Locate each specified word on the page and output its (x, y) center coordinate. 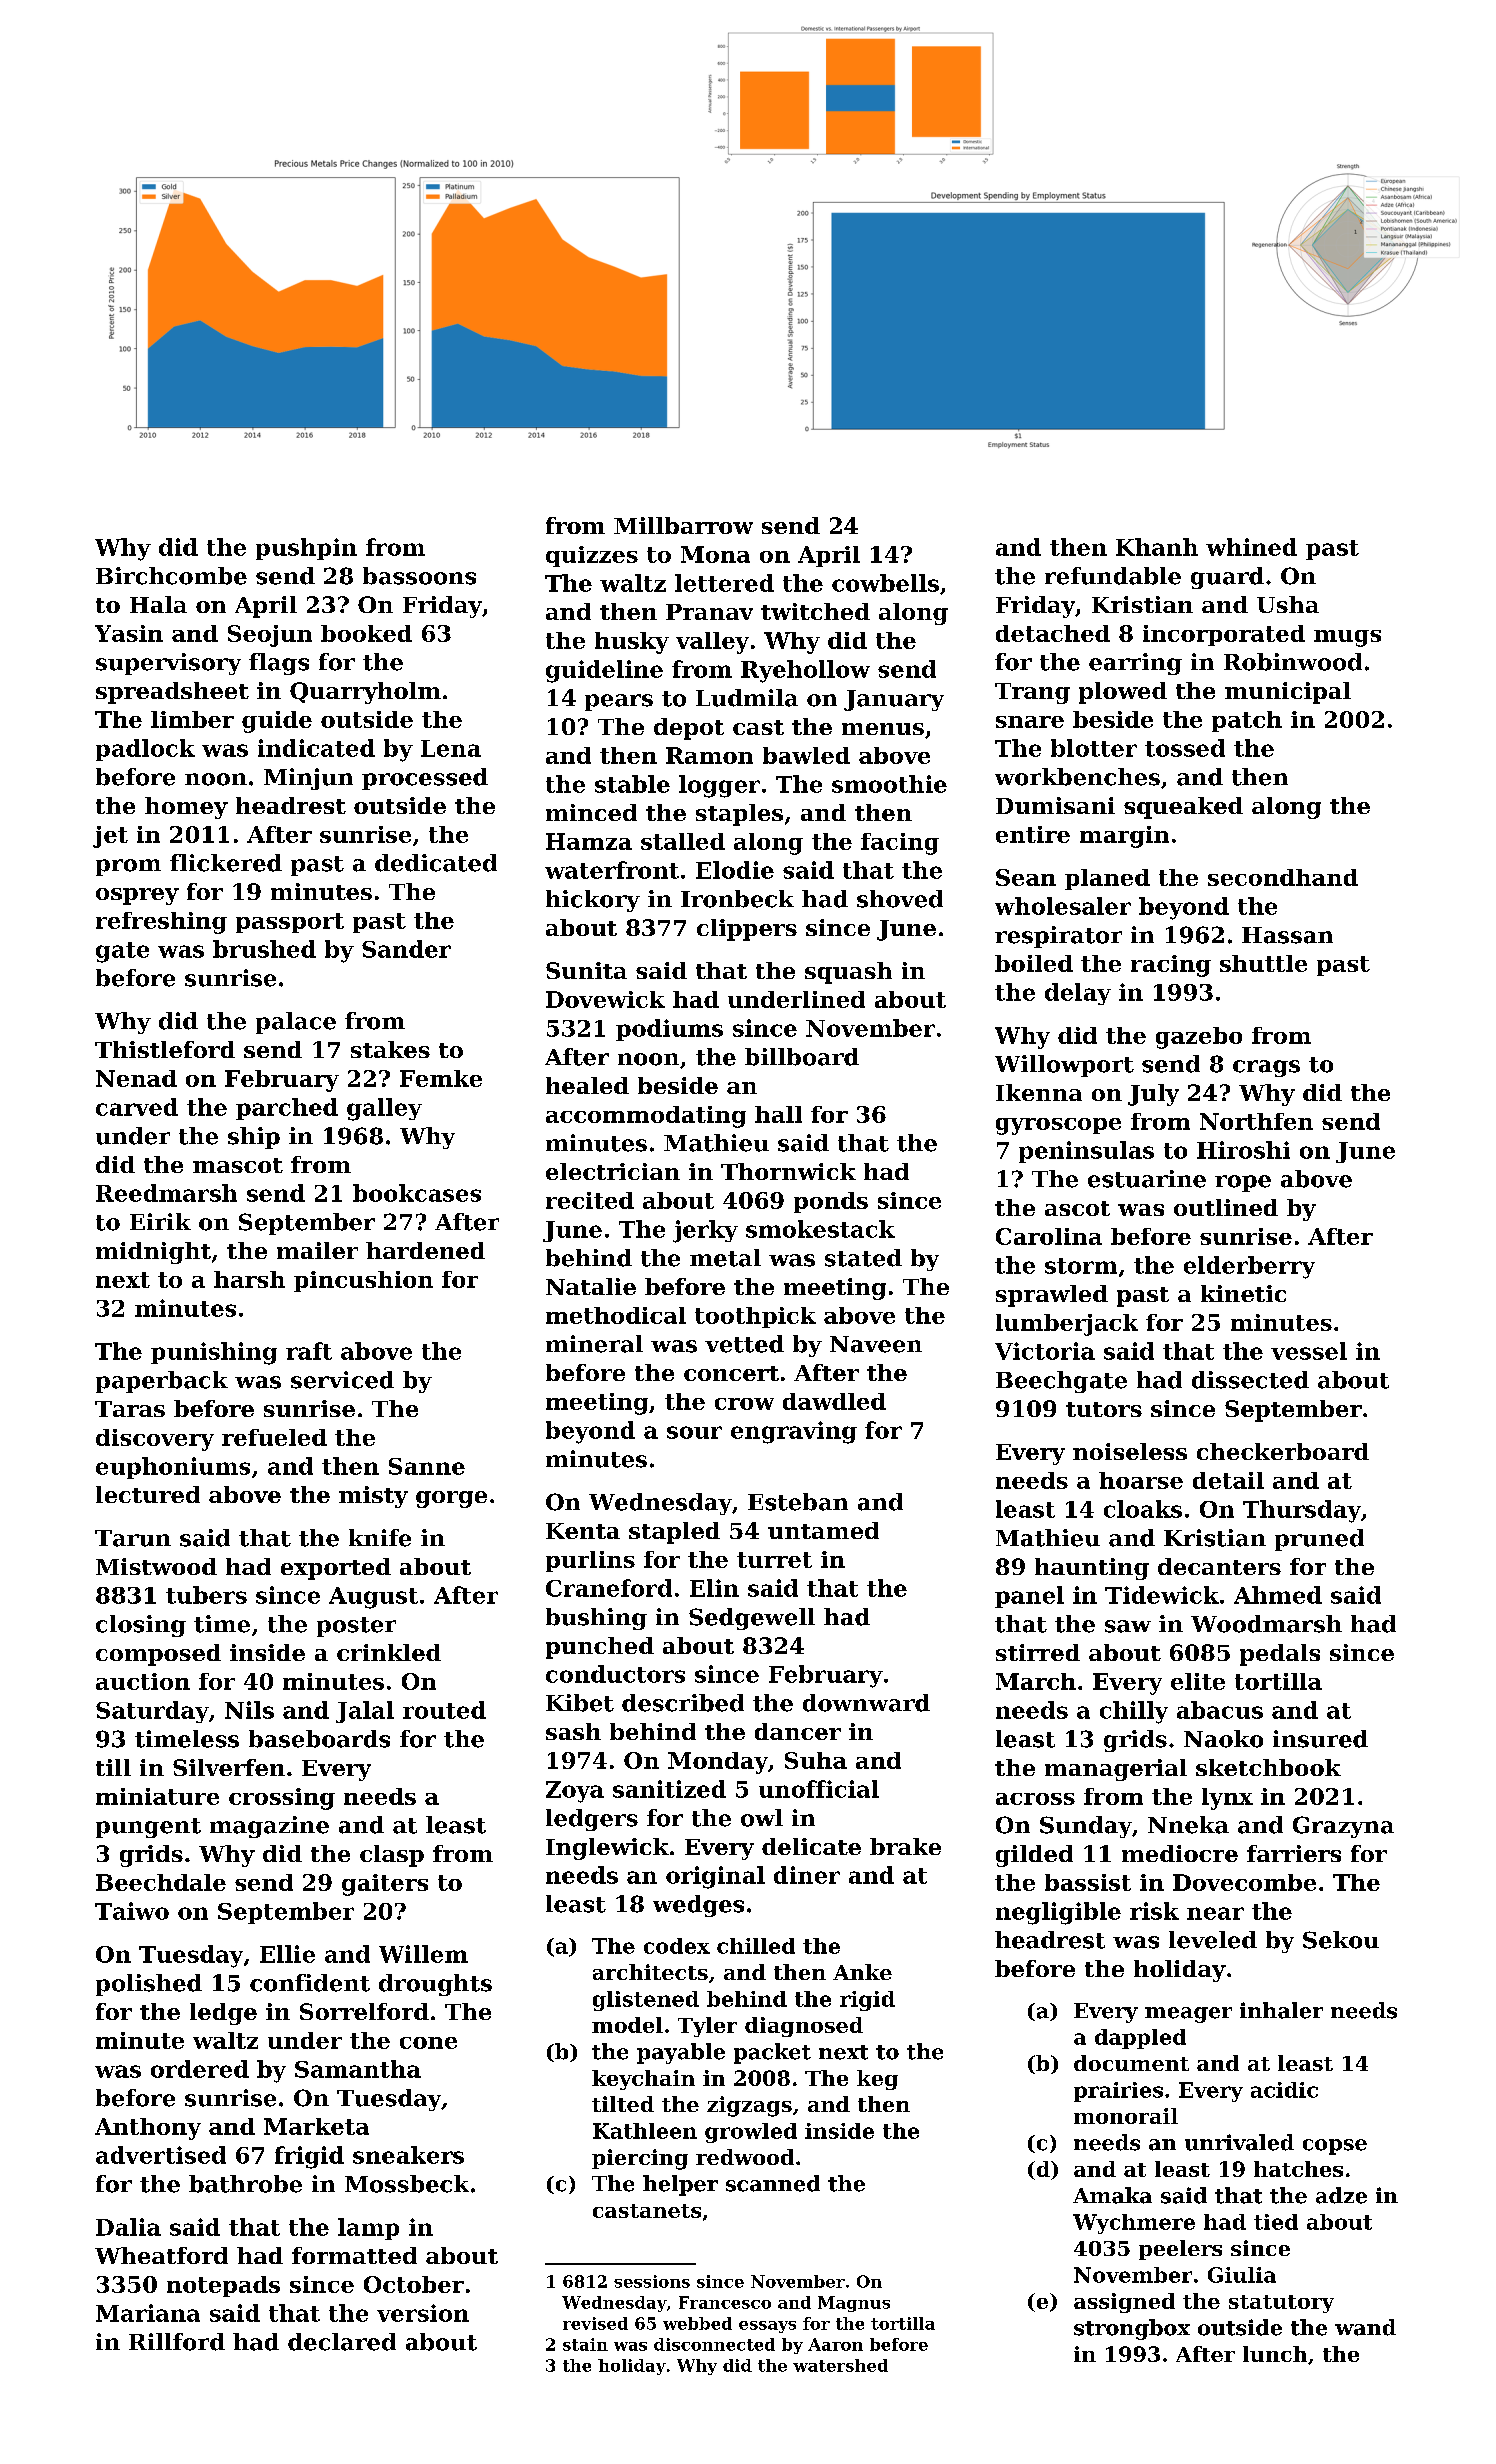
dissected (1250, 1380)
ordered (200, 2069)
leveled (1213, 1940)
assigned (1124, 2303)
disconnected (714, 2344)
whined (1251, 547)
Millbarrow (683, 525)
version (423, 2313)
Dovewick (605, 999)
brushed (264, 949)
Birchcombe (171, 576)
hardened (425, 1250)
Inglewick (607, 1849)
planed (1107, 879)
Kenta (583, 1531)
